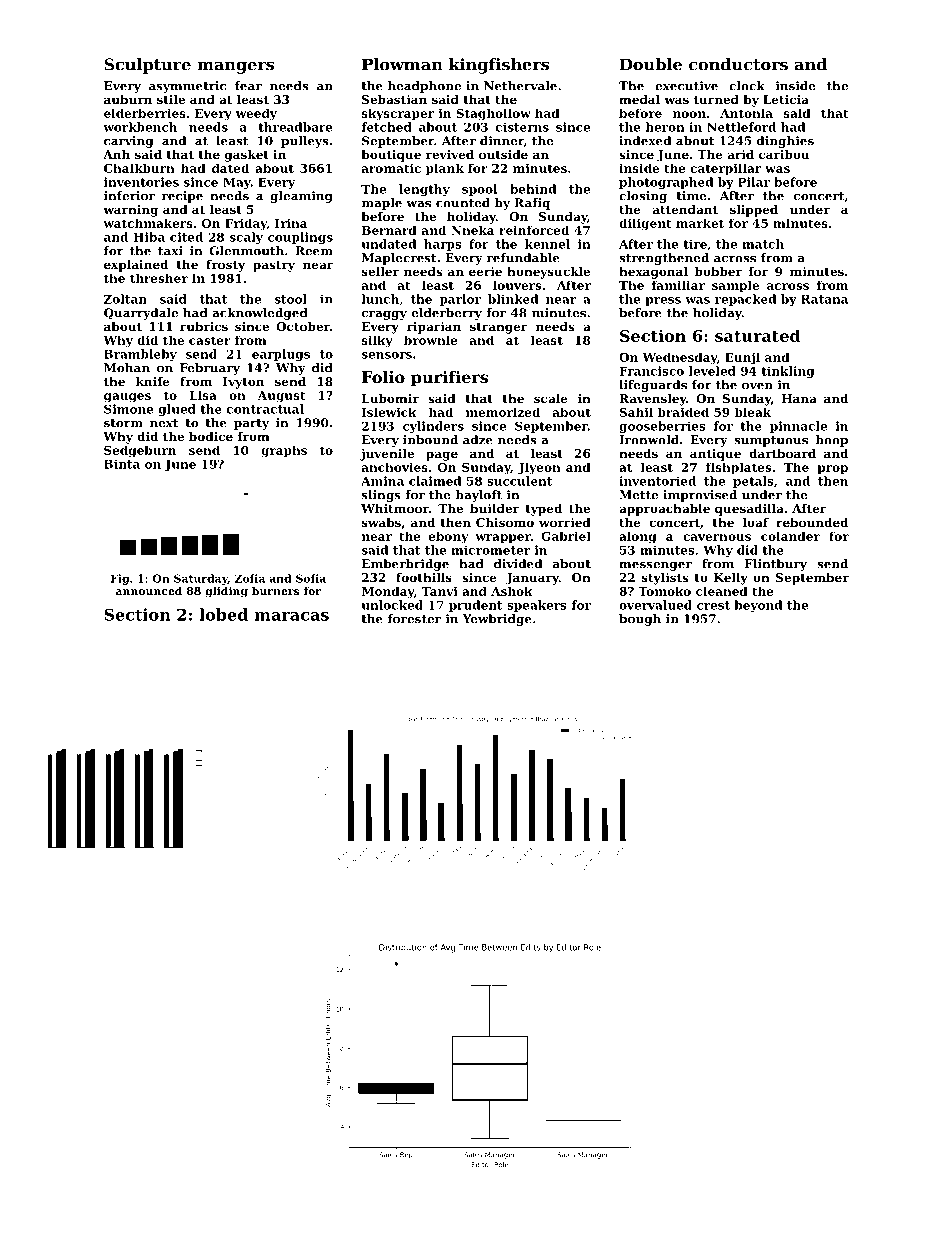  I want to click on kingfishers, so click(499, 66).
